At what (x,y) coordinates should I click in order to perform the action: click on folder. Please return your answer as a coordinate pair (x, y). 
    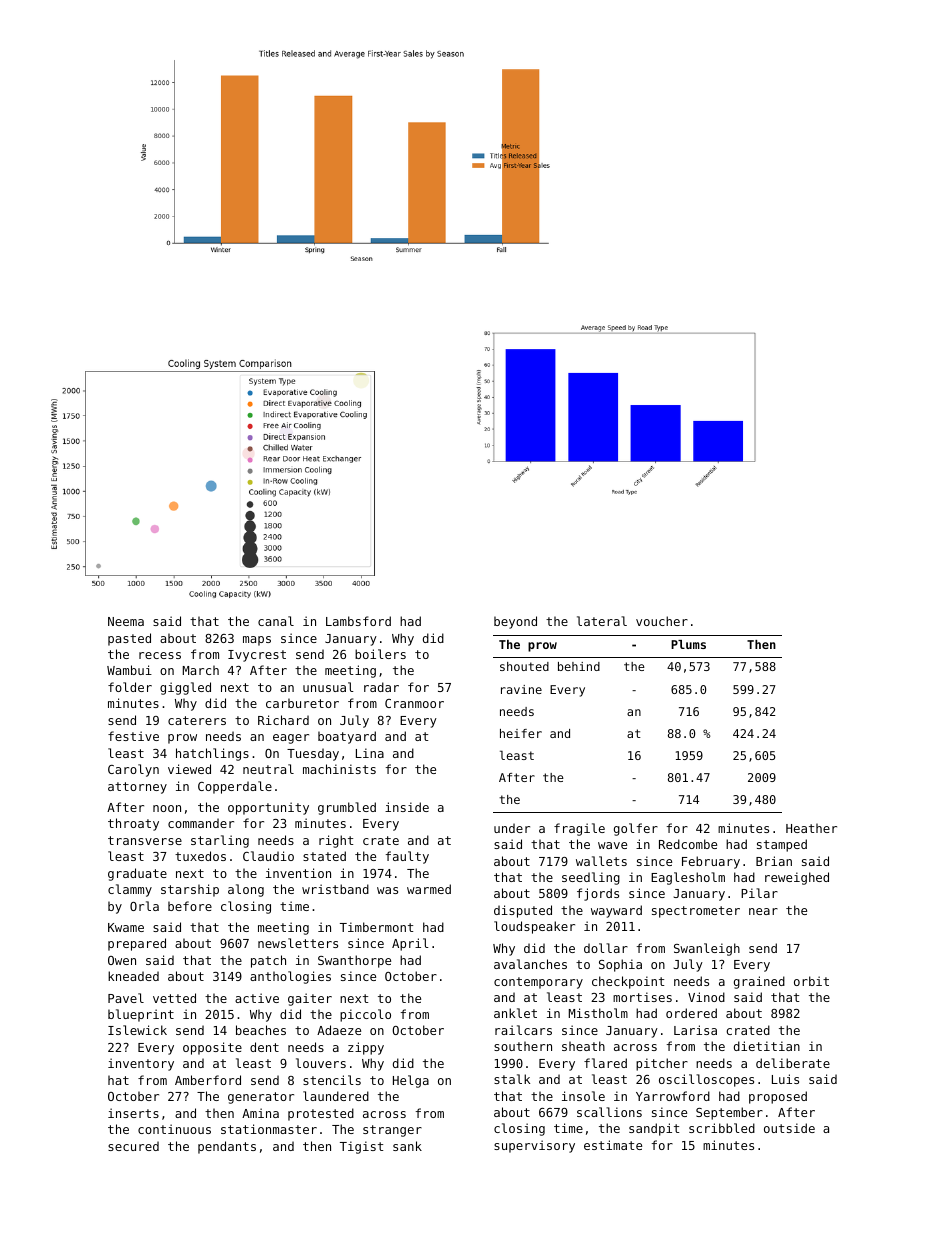
    Looking at the image, I should click on (130, 687).
